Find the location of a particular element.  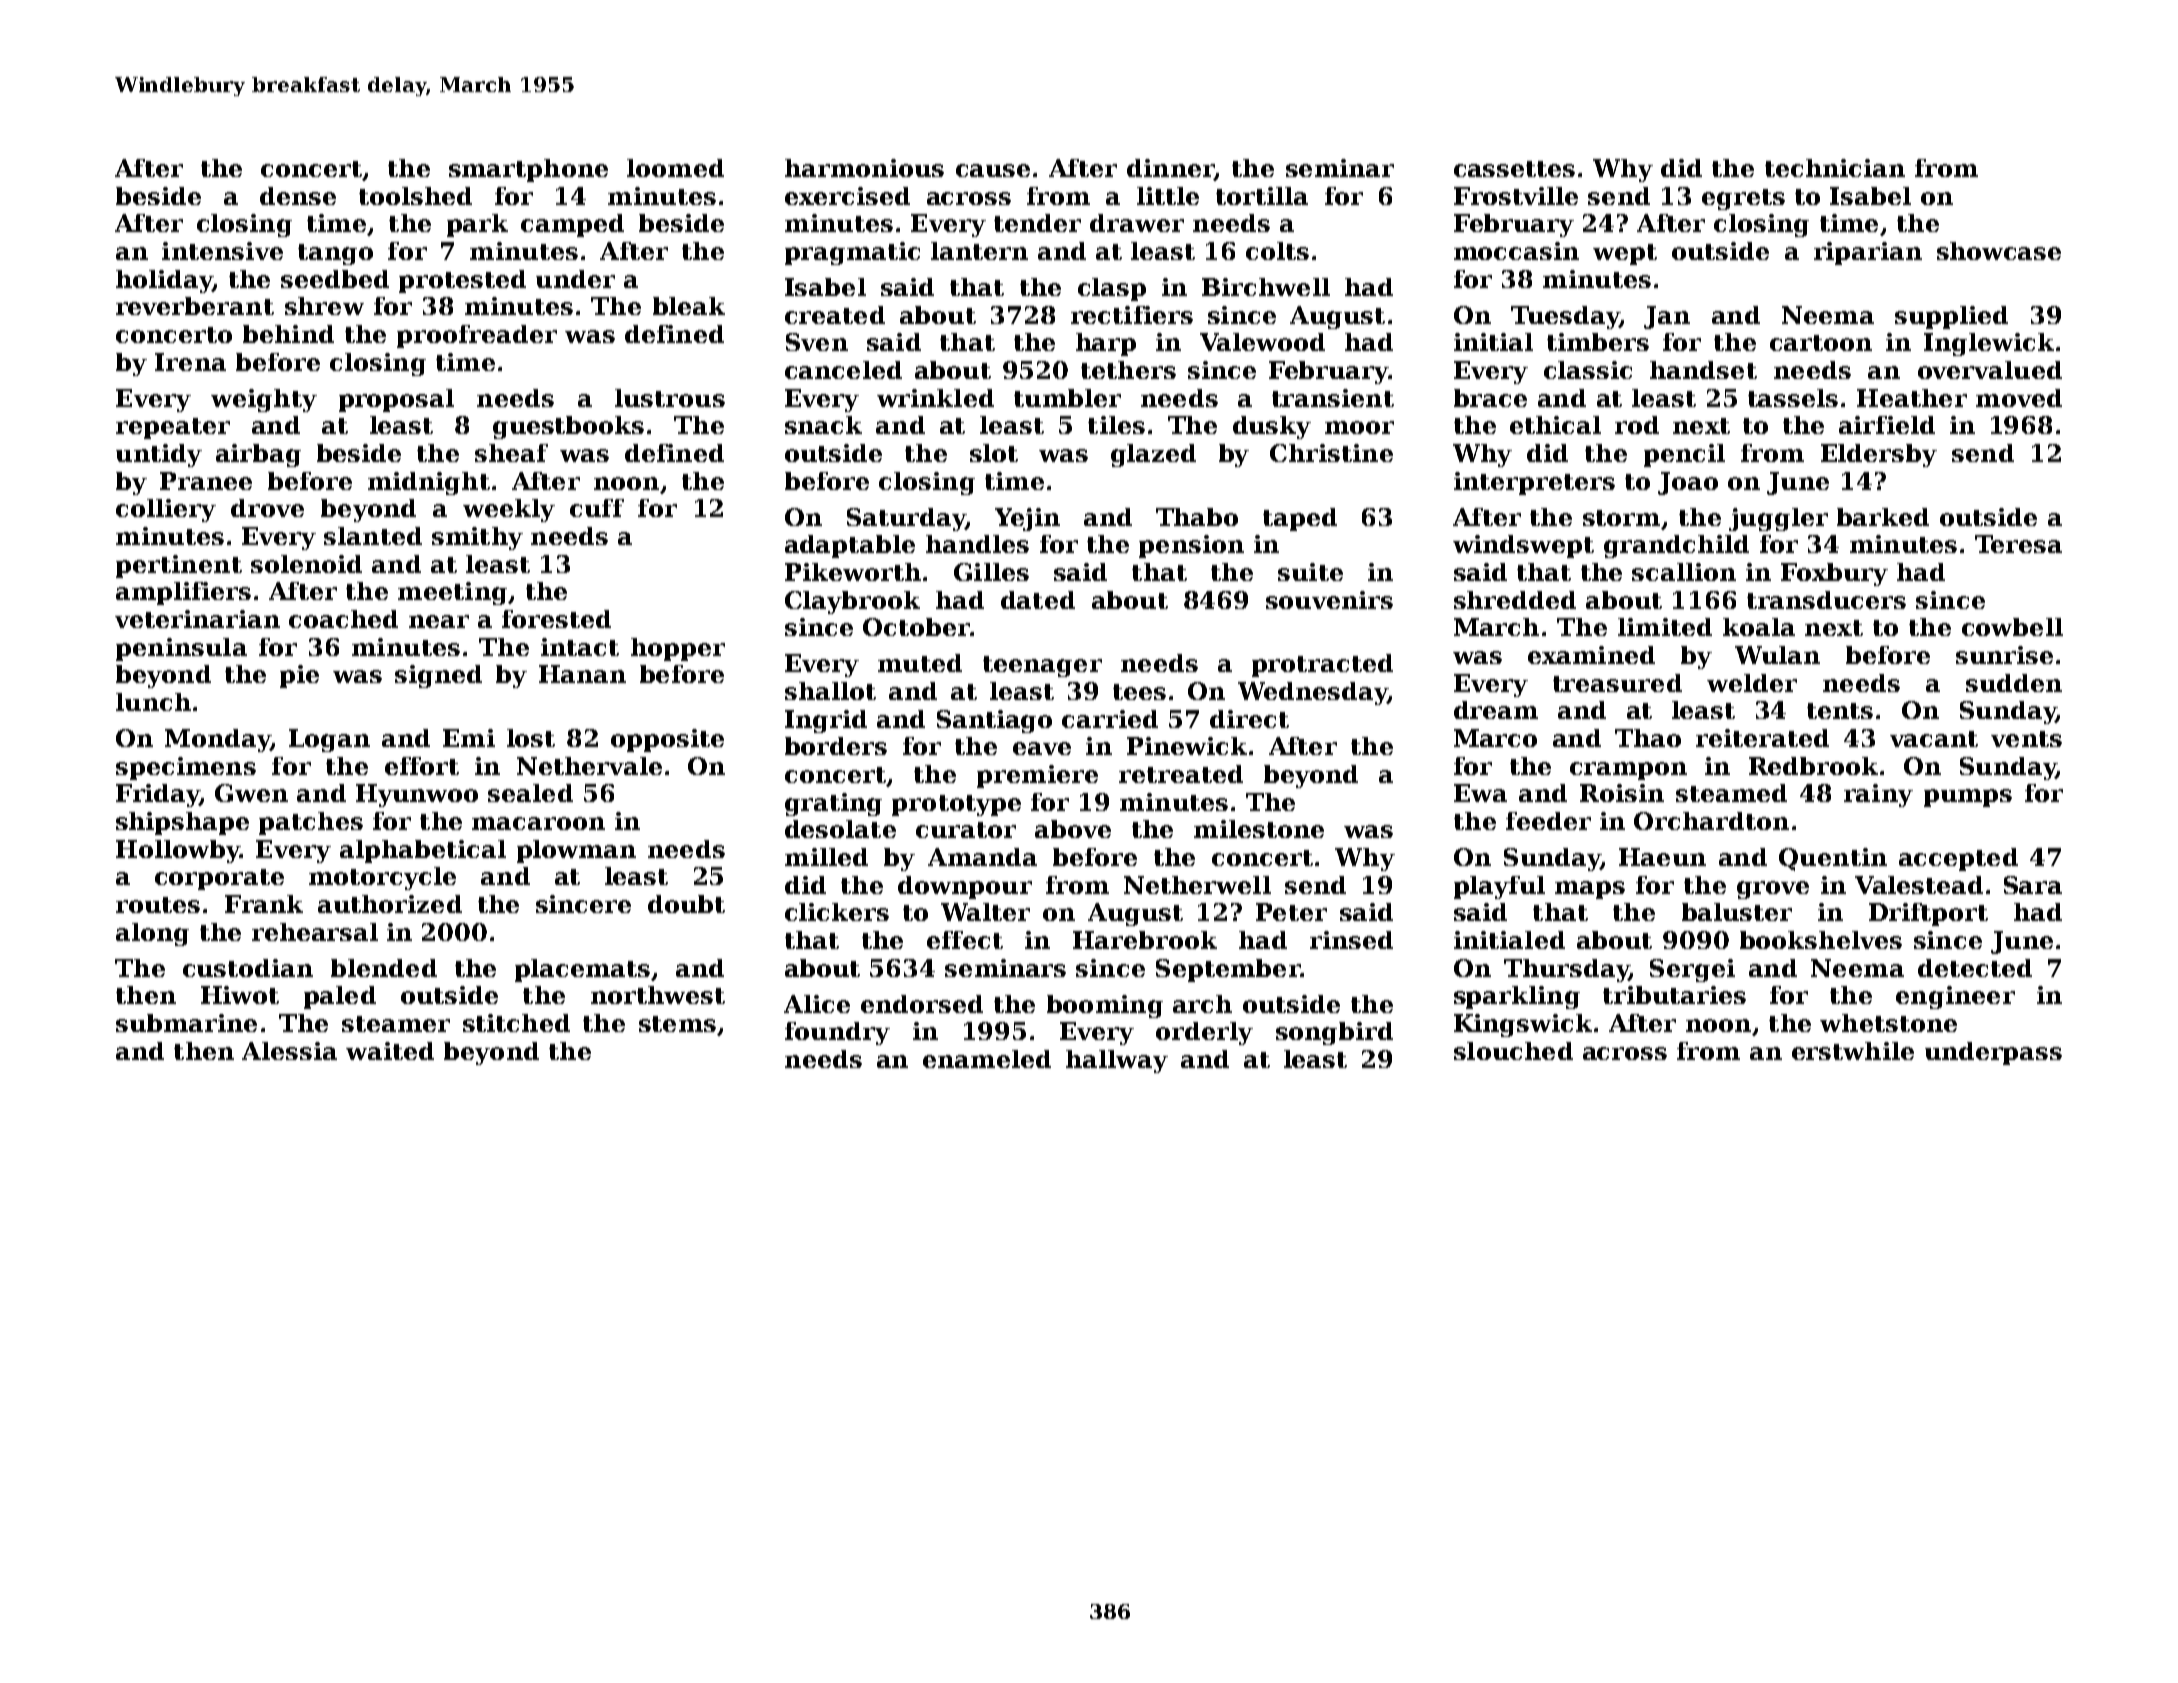

pertinent is located at coordinates (179, 566).
